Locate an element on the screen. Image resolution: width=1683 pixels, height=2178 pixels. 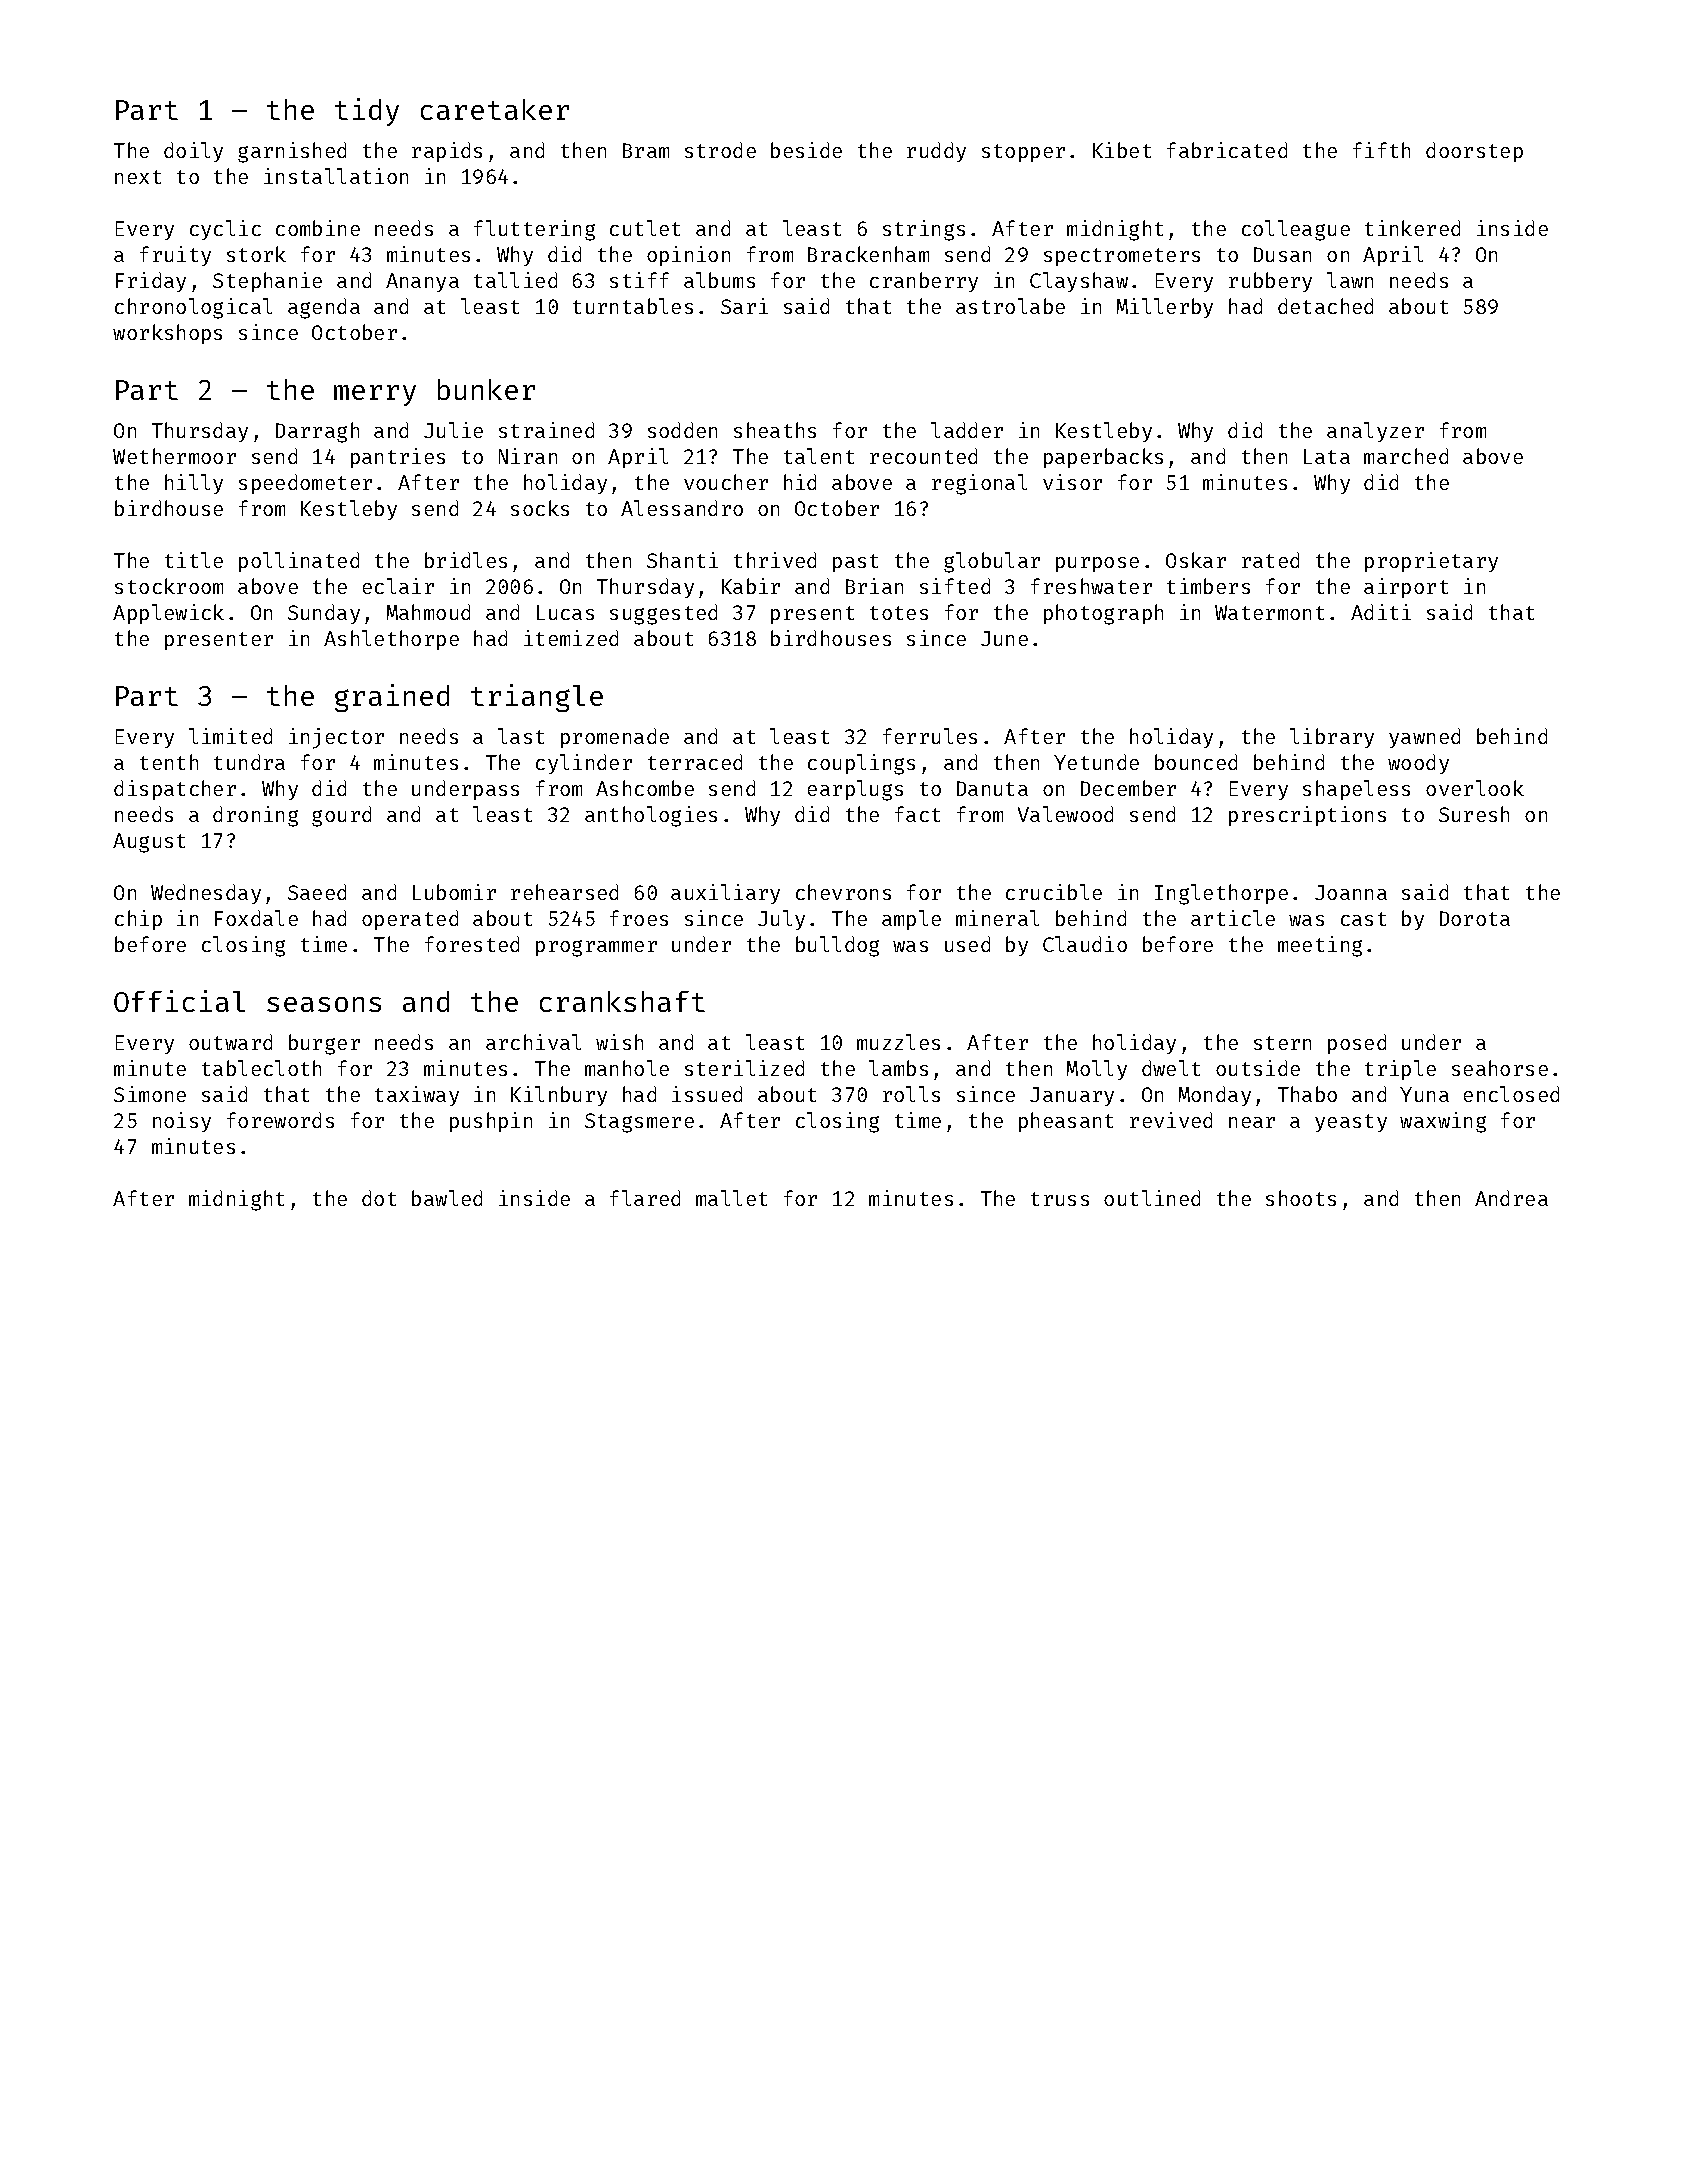
tidy is located at coordinates (367, 112).
